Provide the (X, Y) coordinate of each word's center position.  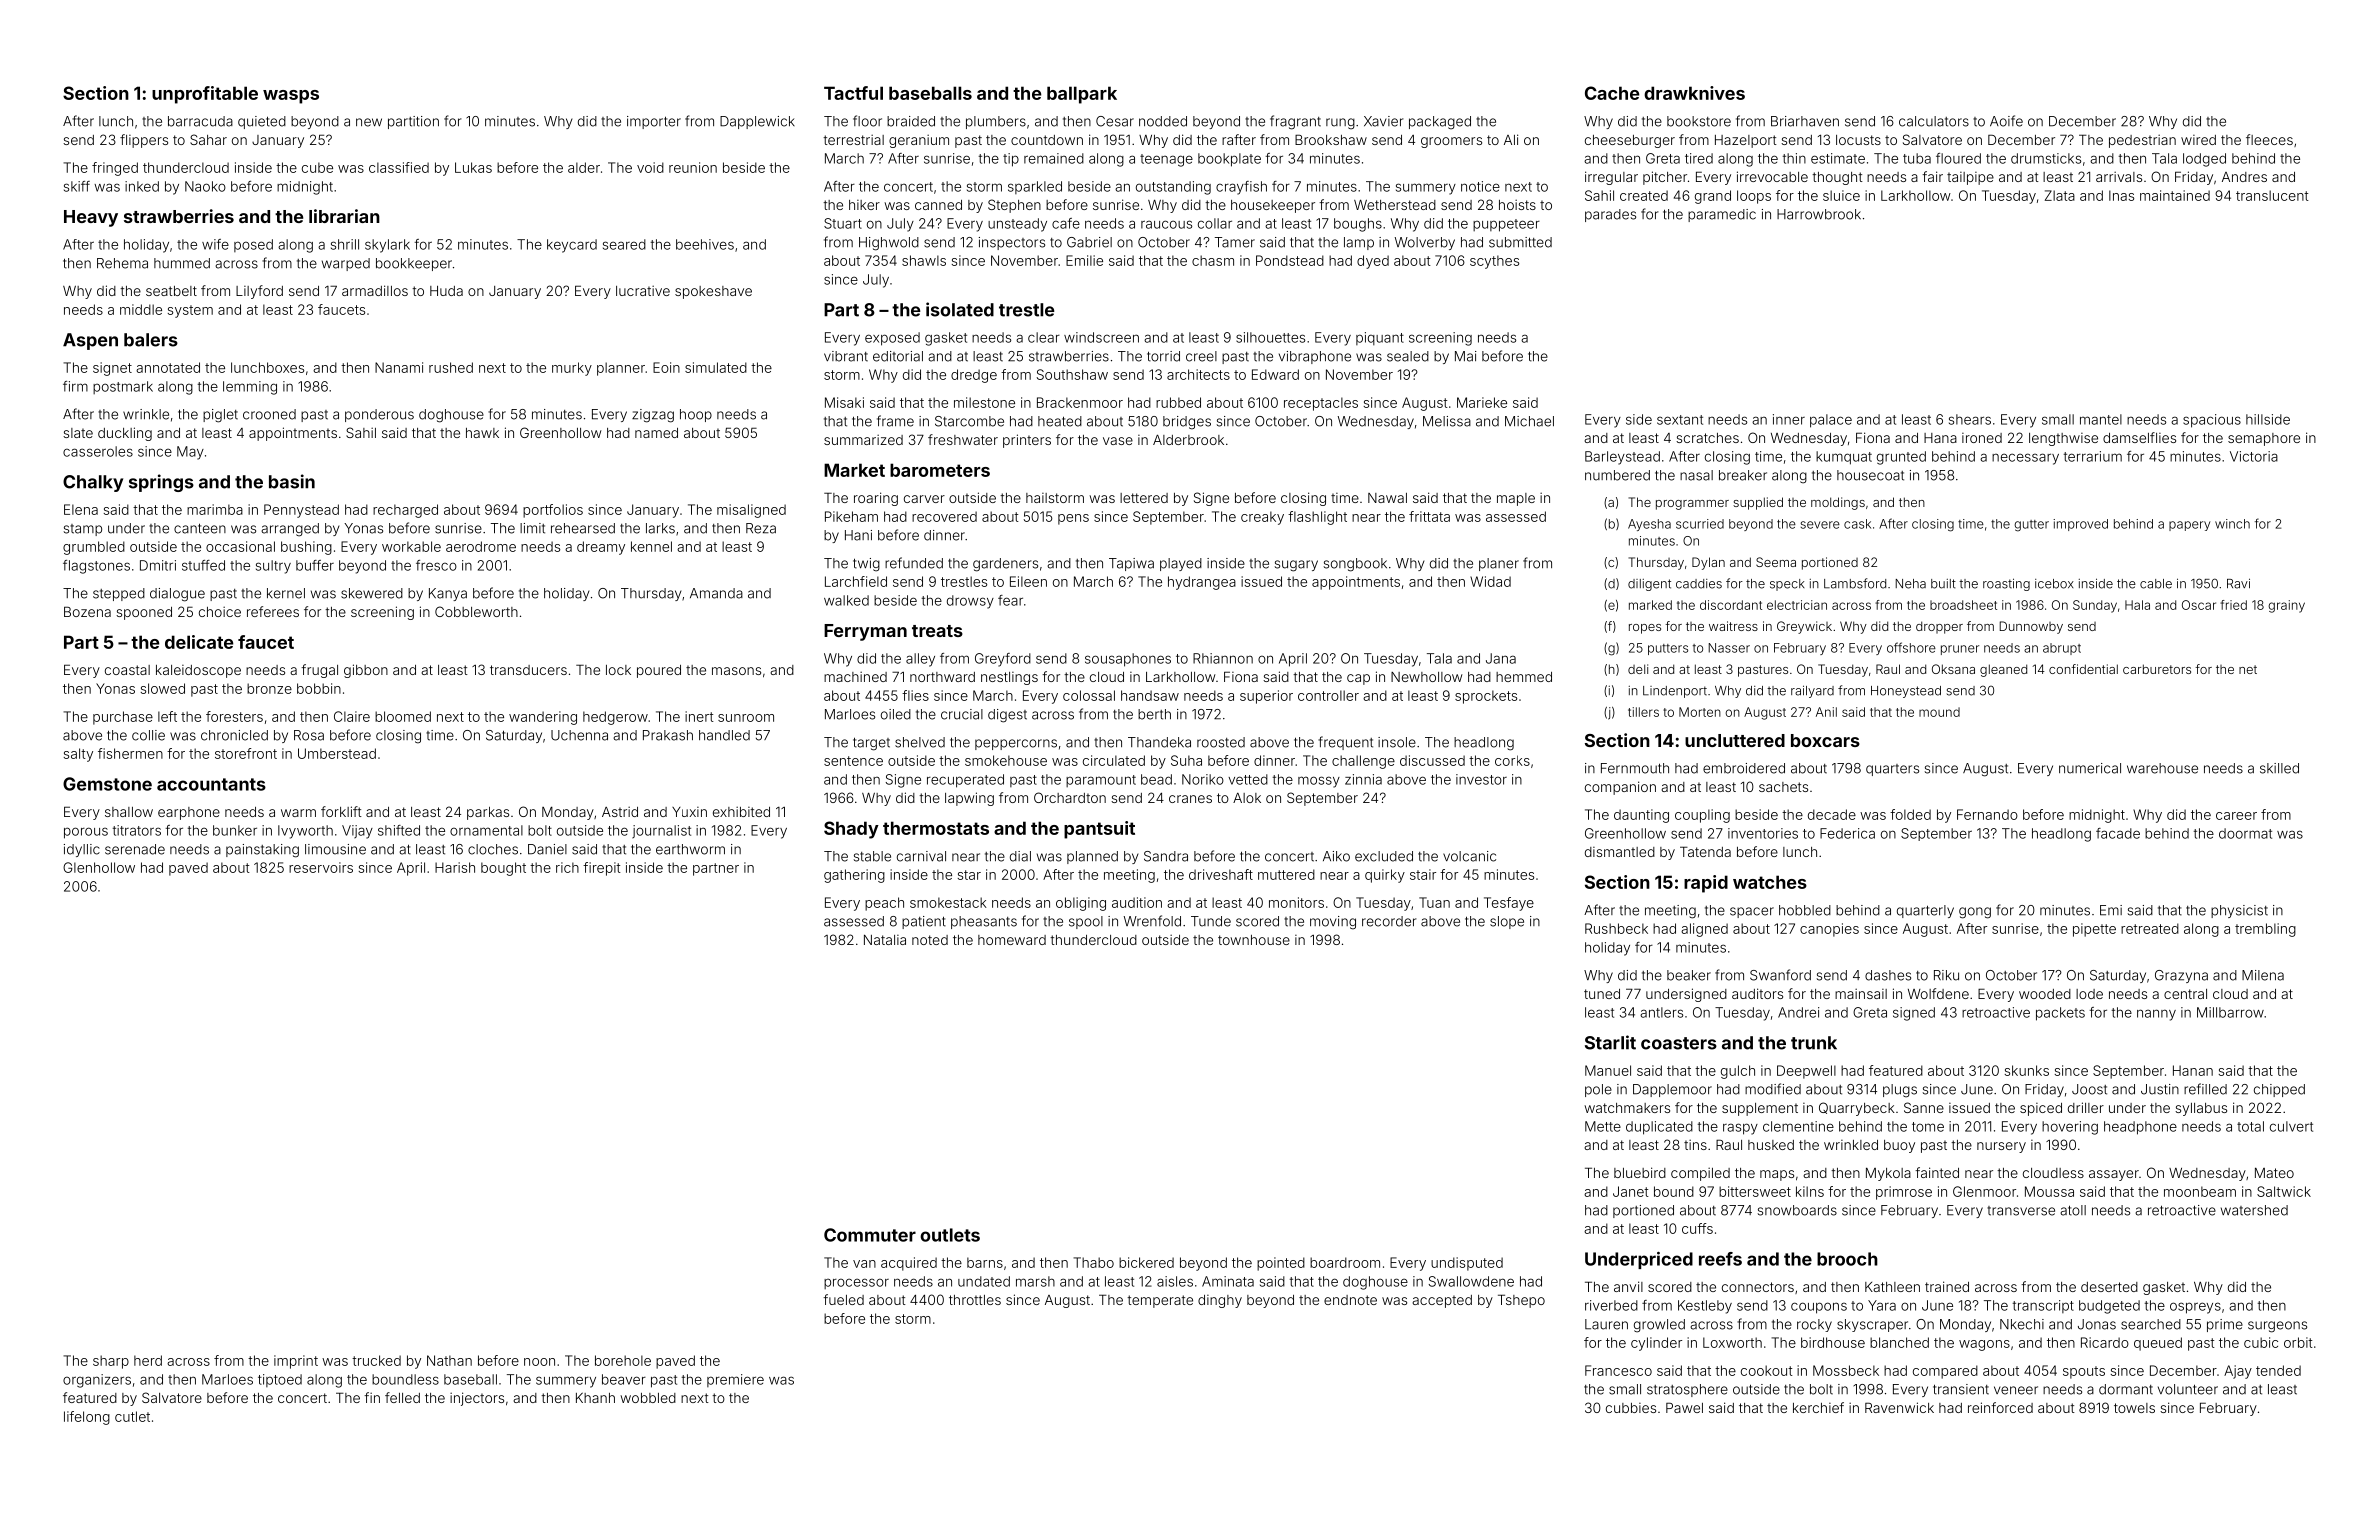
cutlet (132, 1416)
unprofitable (205, 95)
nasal (1696, 475)
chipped (2279, 1090)
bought (503, 869)
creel (1201, 356)
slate (78, 433)
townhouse (1254, 940)
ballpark (1082, 95)
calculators (1934, 121)
